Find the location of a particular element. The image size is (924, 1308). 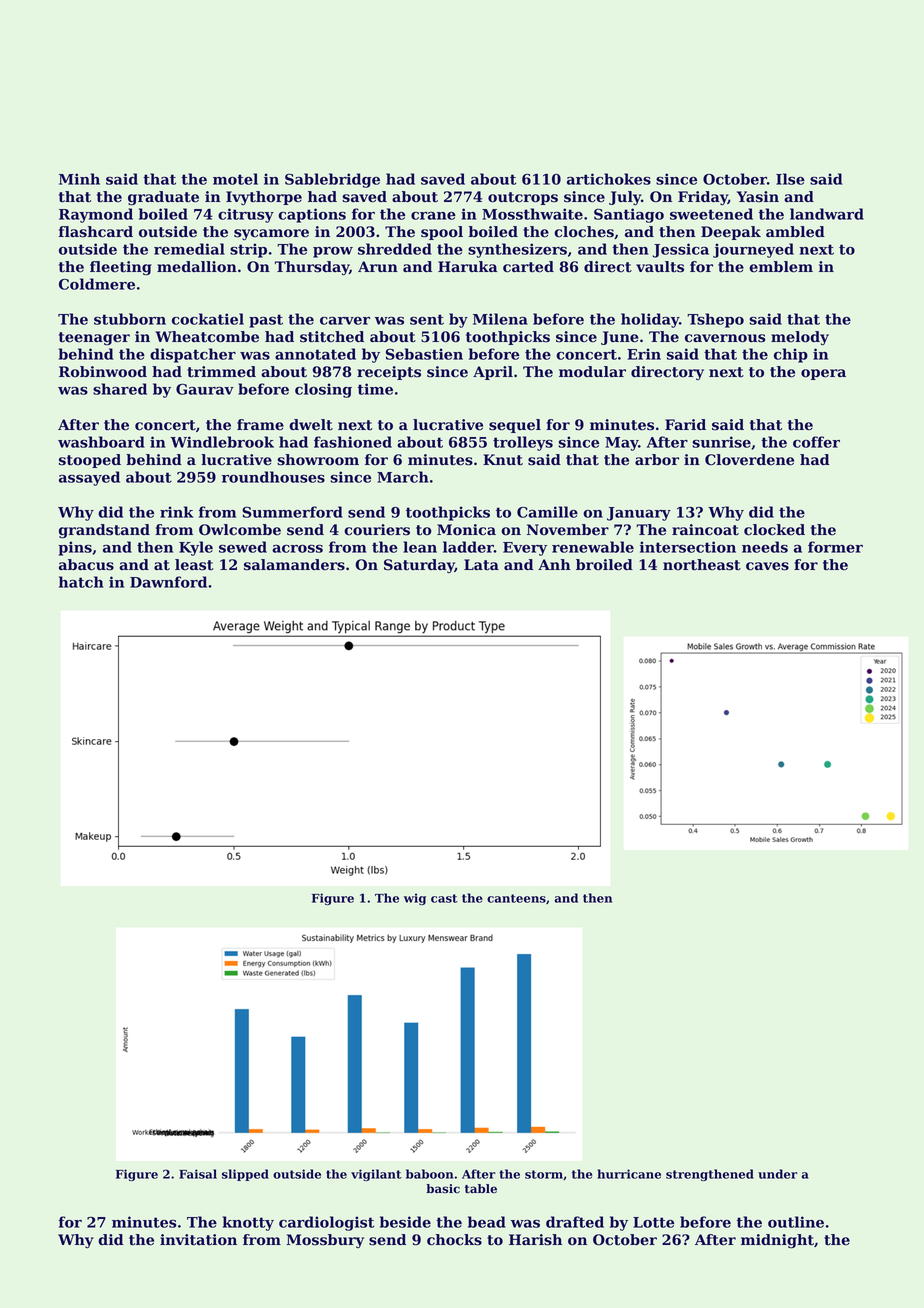

Faisal is located at coordinates (198, 1174).
